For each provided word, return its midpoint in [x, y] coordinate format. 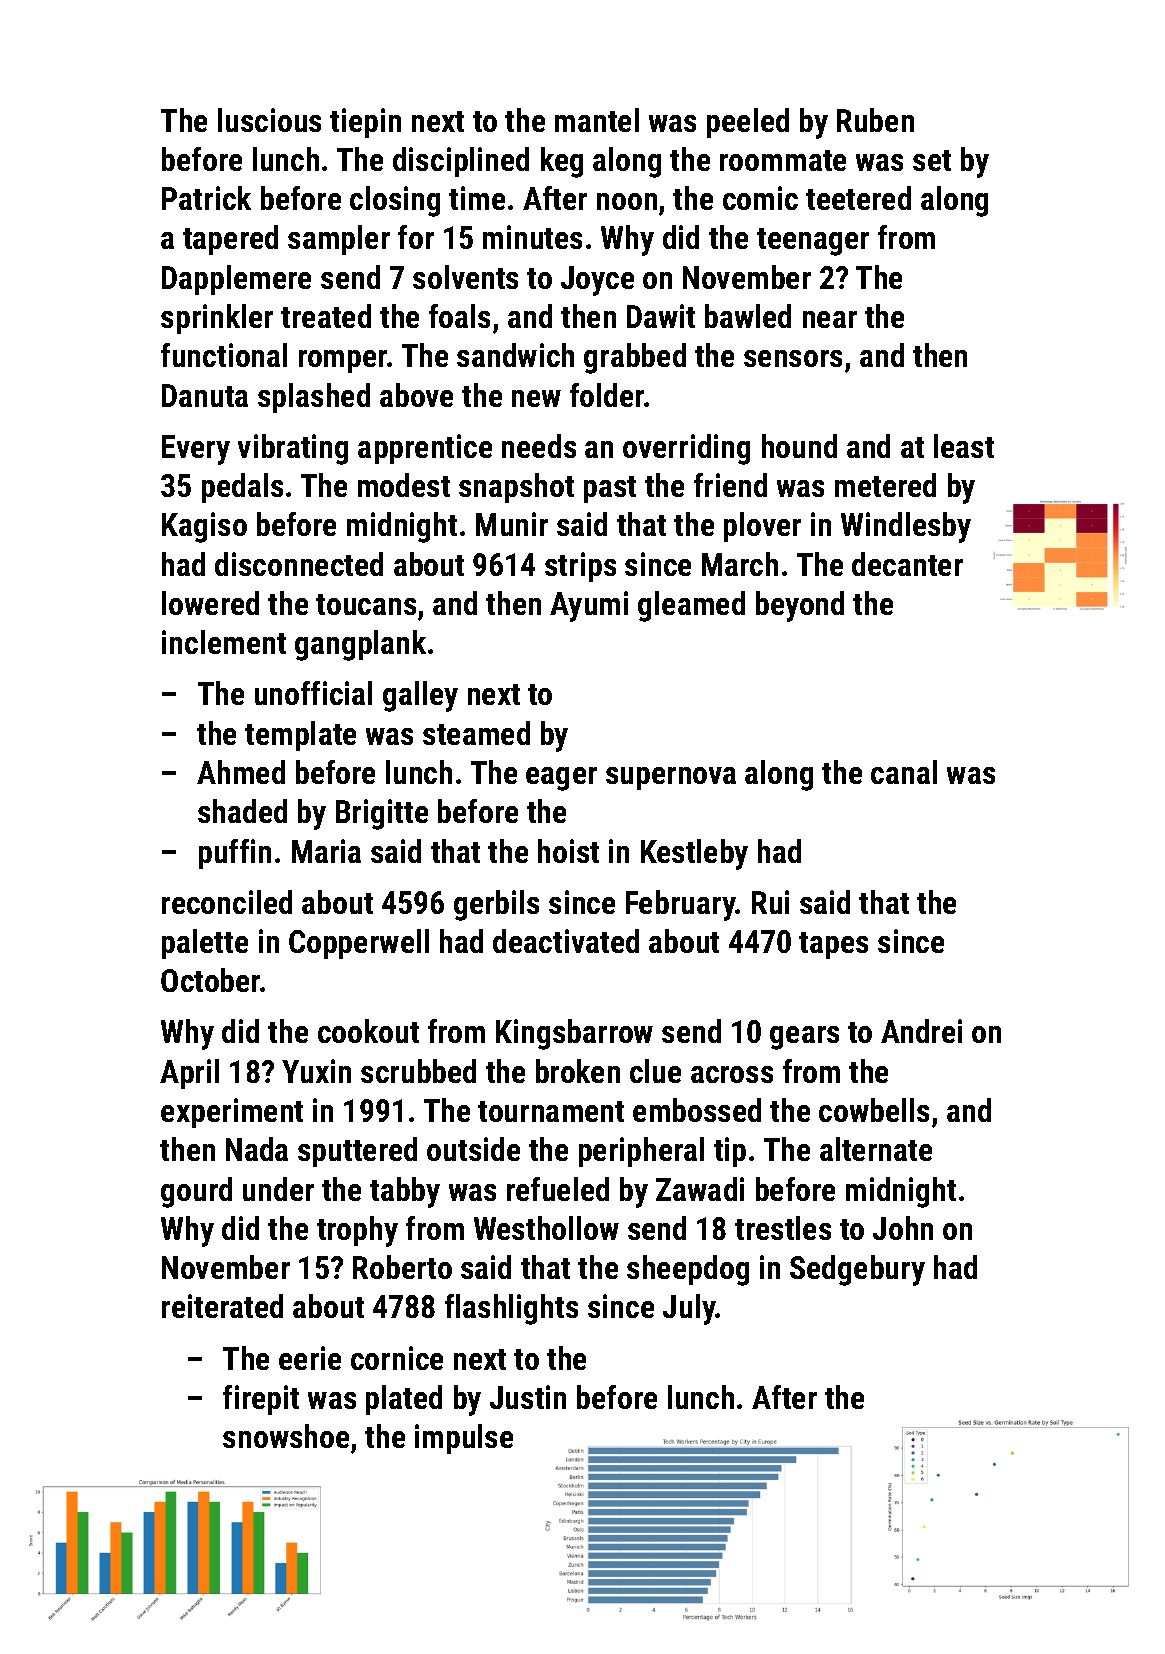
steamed [476, 733]
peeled [748, 123]
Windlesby [906, 527]
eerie [310, 1358]
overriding [686, 449]
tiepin [365, 123]
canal [904, 772]
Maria [326, 851]
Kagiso [204, 527]
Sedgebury [857, 1270]
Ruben [875, 120]
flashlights [511, 1309]
